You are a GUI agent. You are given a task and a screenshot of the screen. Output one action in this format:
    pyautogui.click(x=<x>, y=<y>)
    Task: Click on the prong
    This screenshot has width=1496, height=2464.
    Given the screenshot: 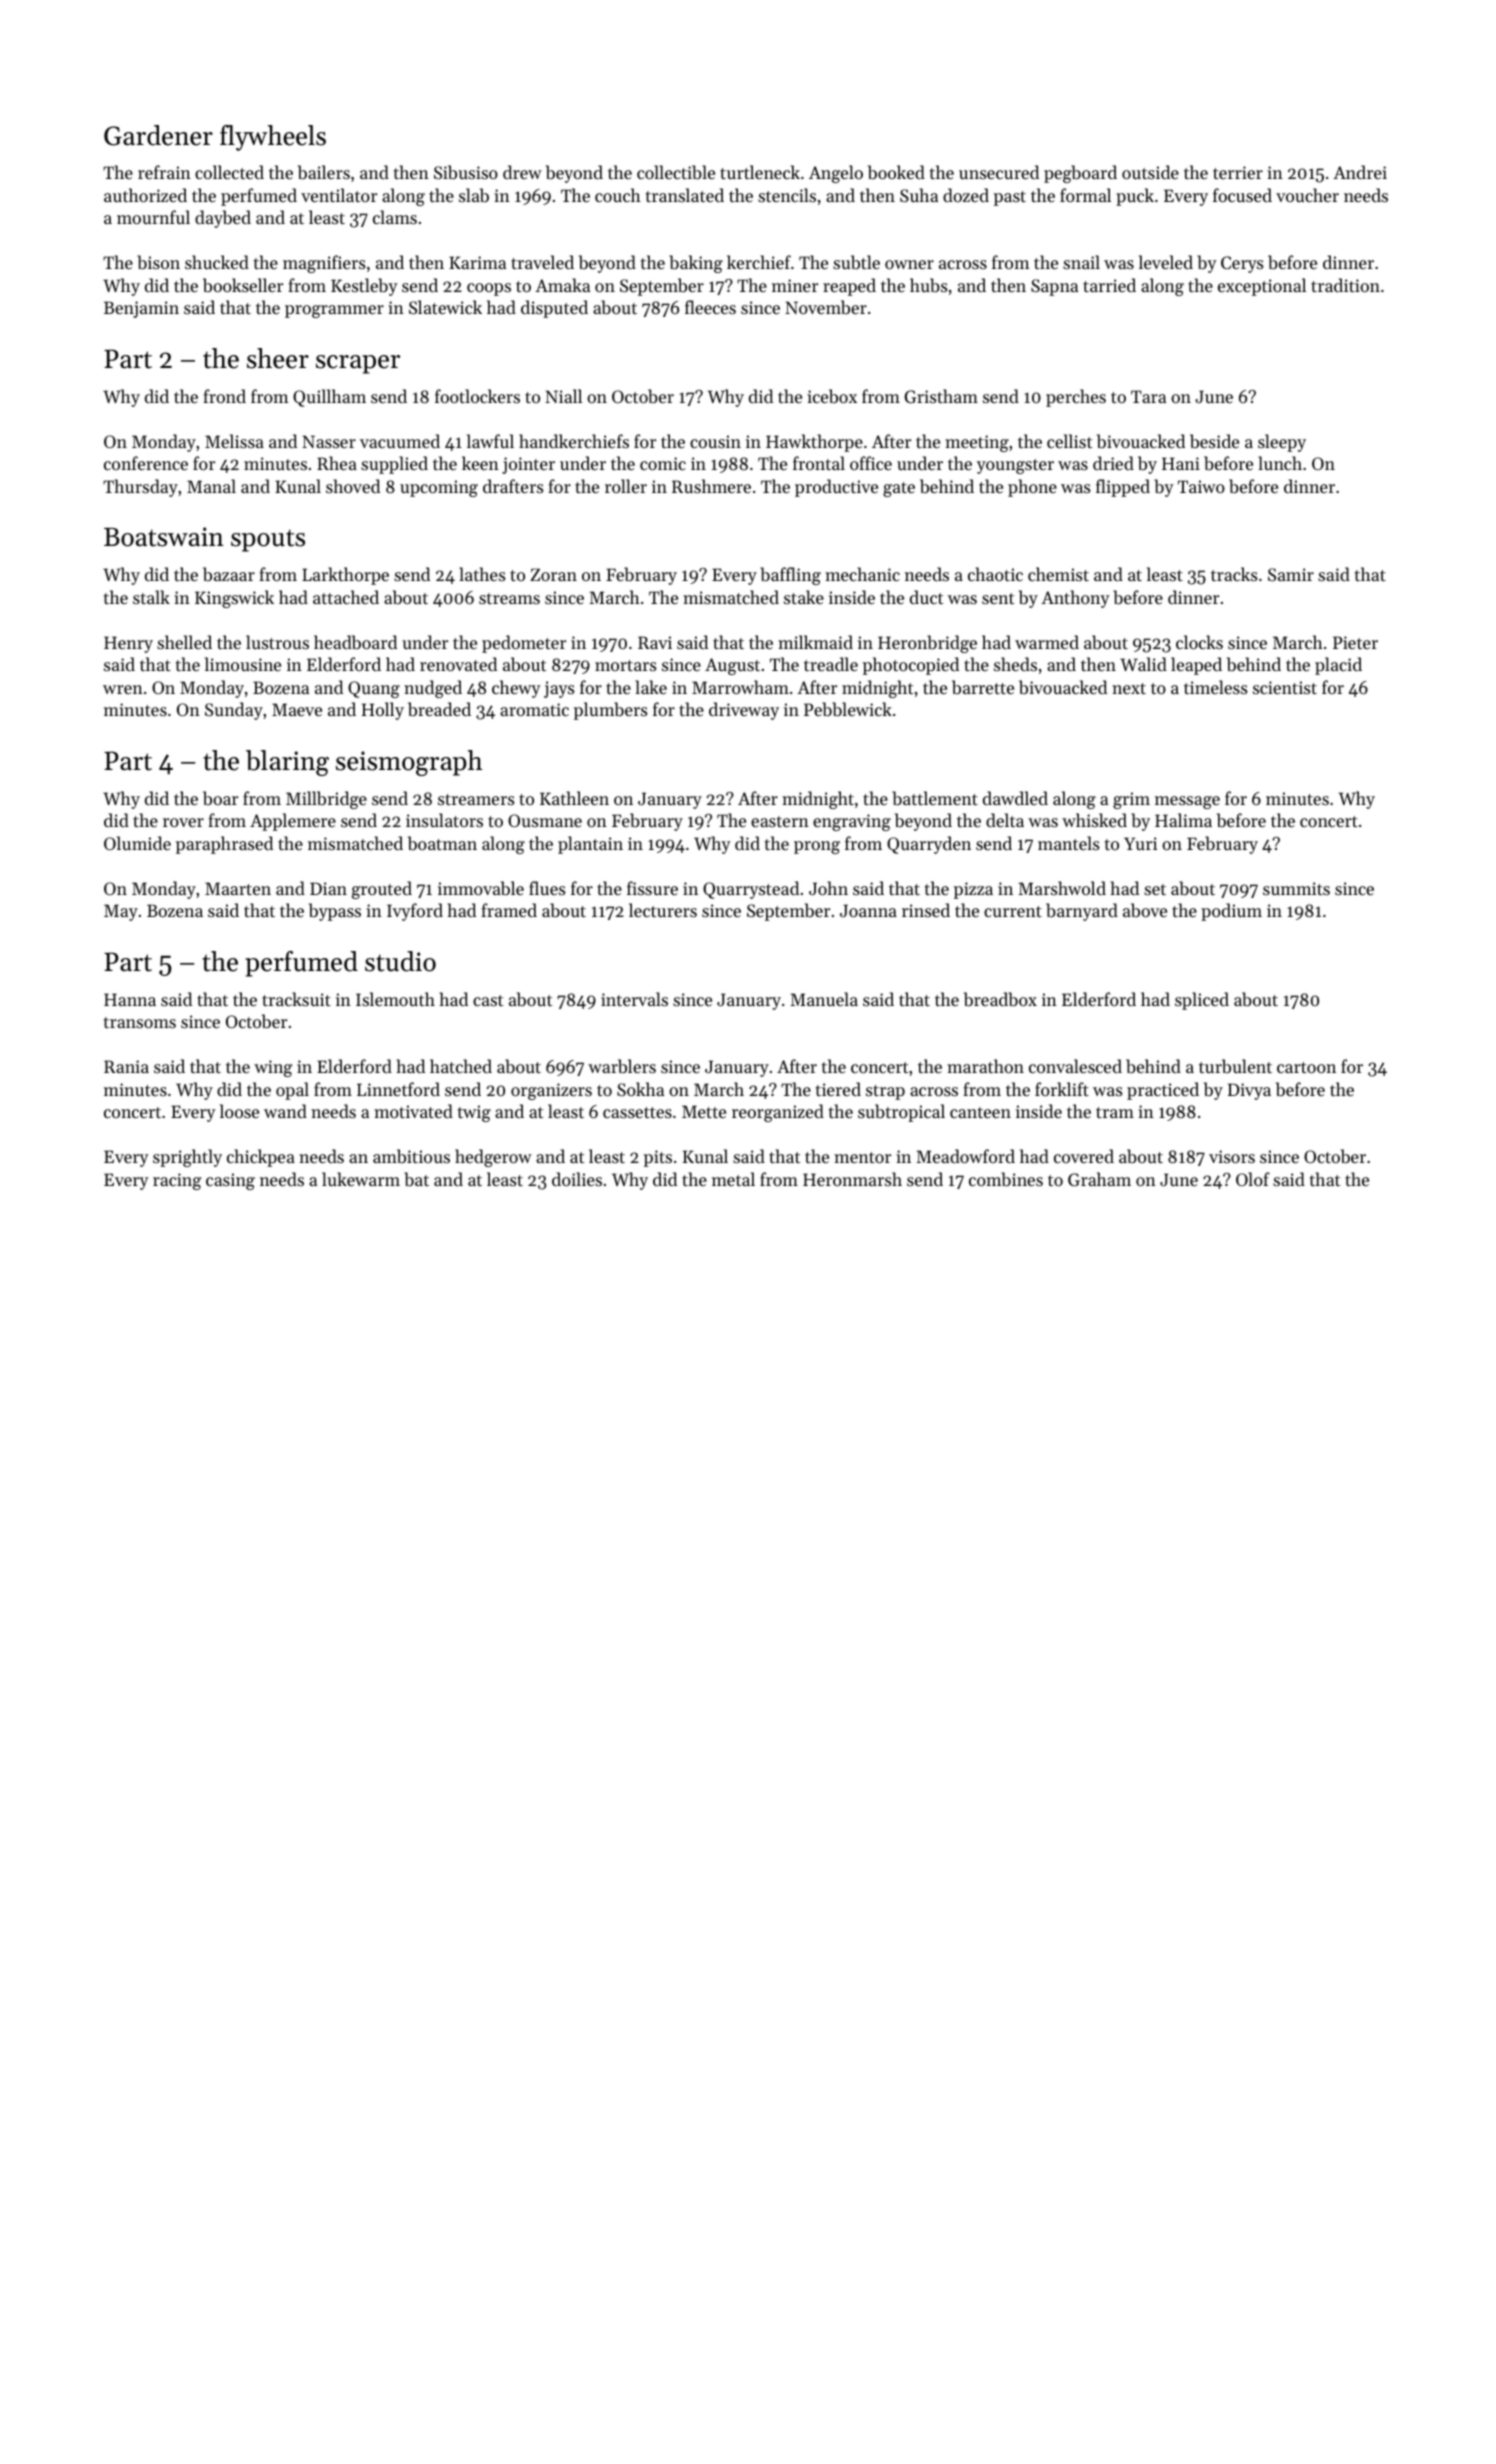 What is the action you would take?
    pyautogui.click(x=817, y=847)
